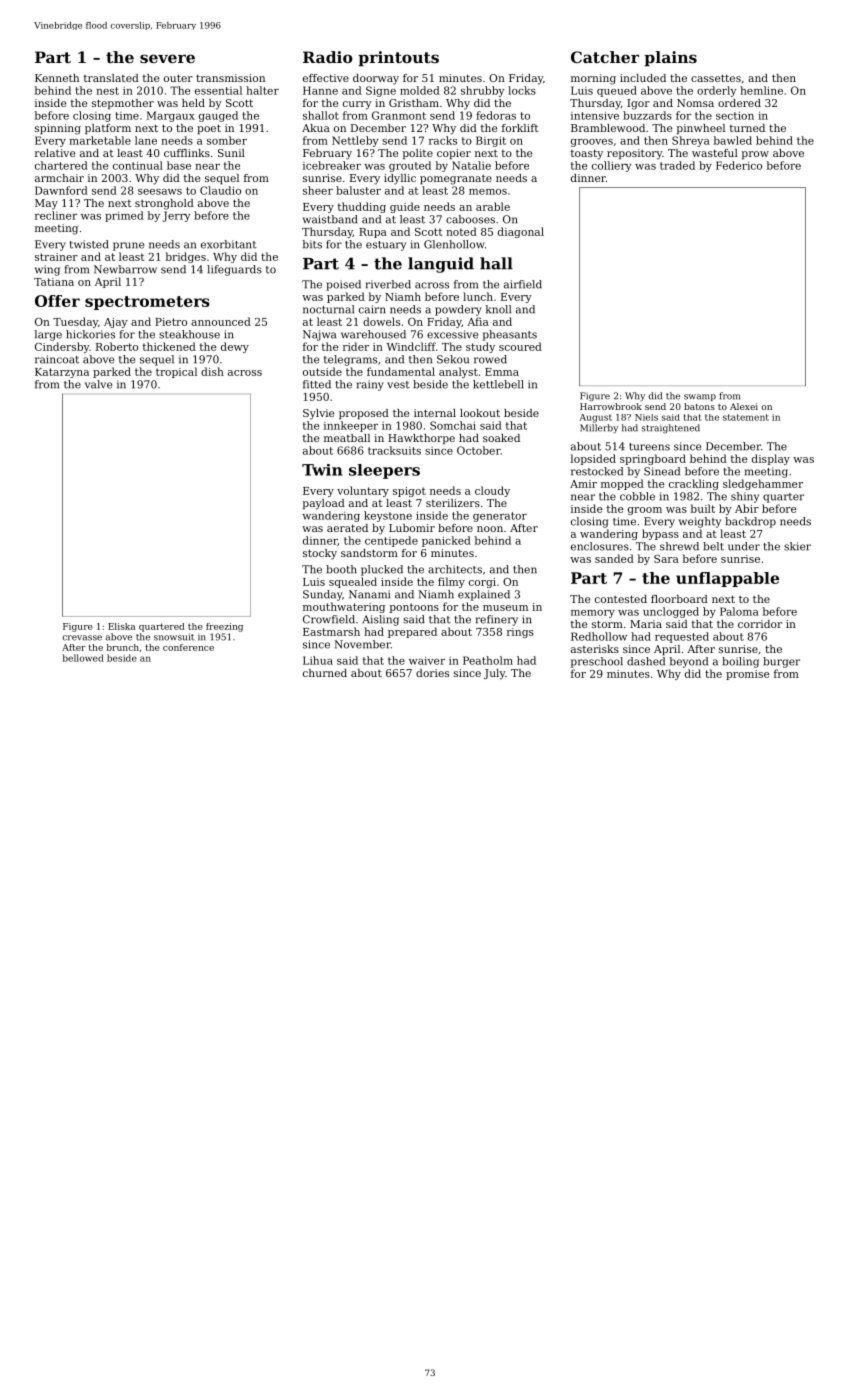 The image size is (849, 1400). Describe the element at coordinates (700, 397) in the screenshot. I see `swamp` at that location.
